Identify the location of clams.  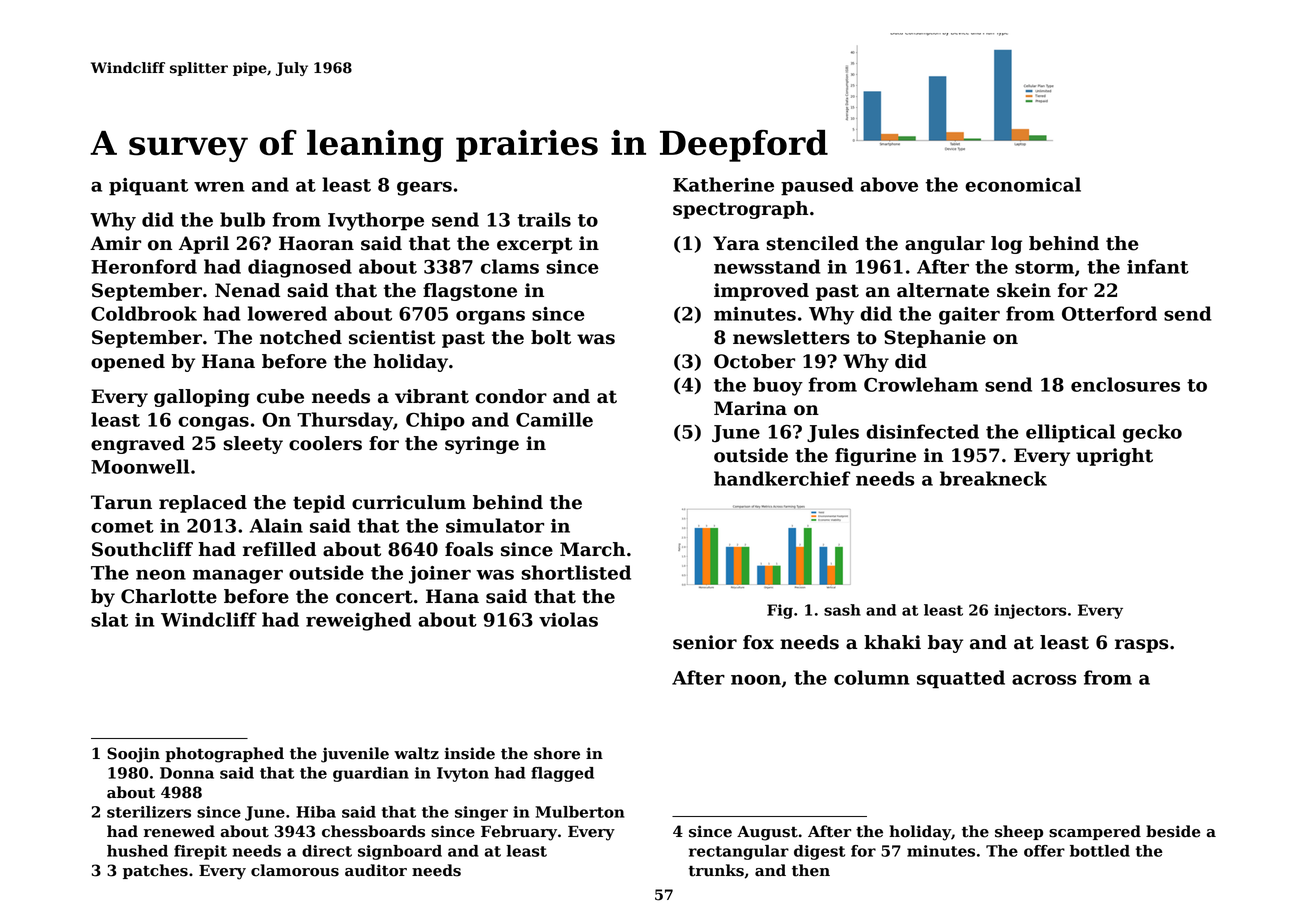
(510, 266).
